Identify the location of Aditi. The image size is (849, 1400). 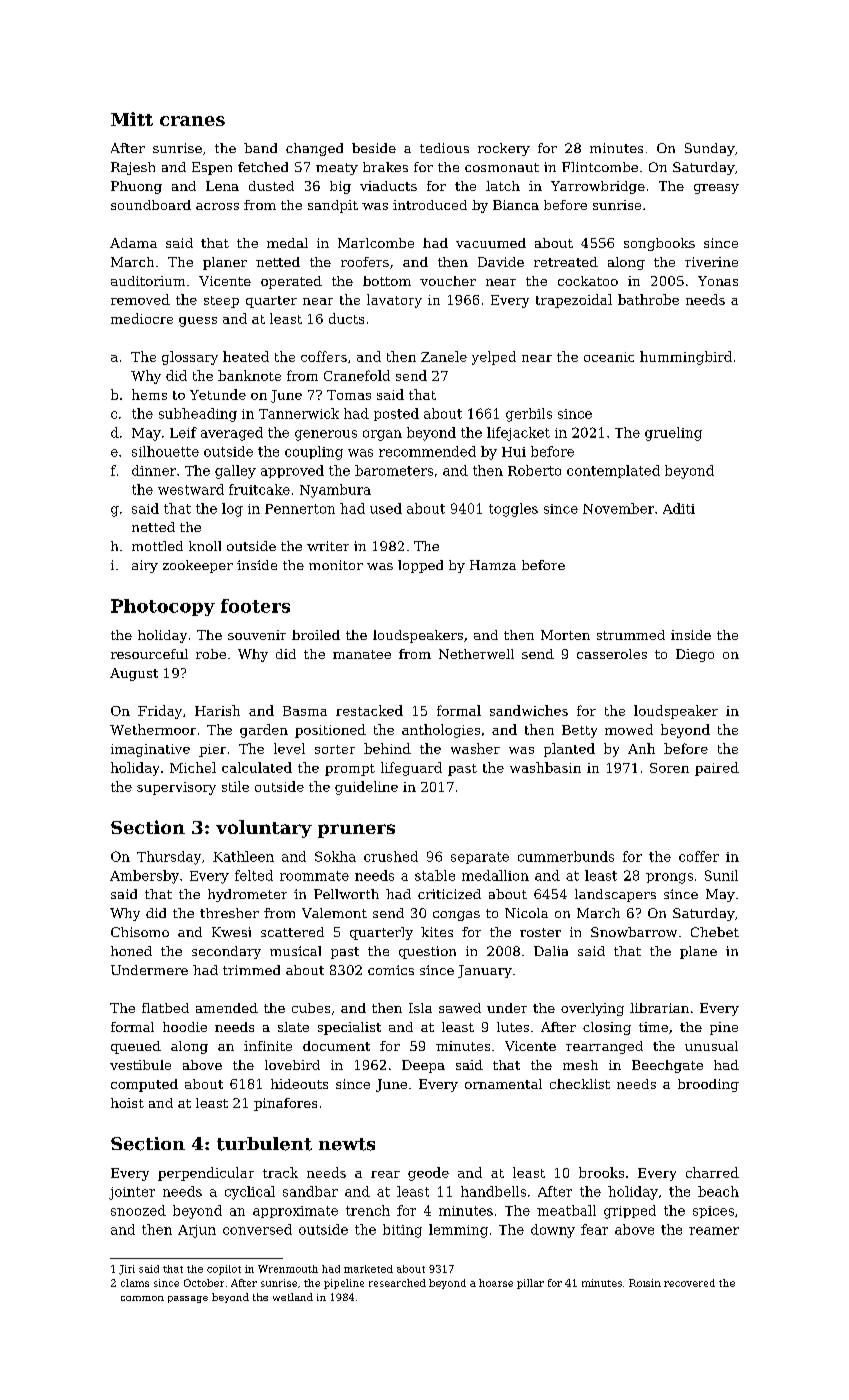
(679, 508).
